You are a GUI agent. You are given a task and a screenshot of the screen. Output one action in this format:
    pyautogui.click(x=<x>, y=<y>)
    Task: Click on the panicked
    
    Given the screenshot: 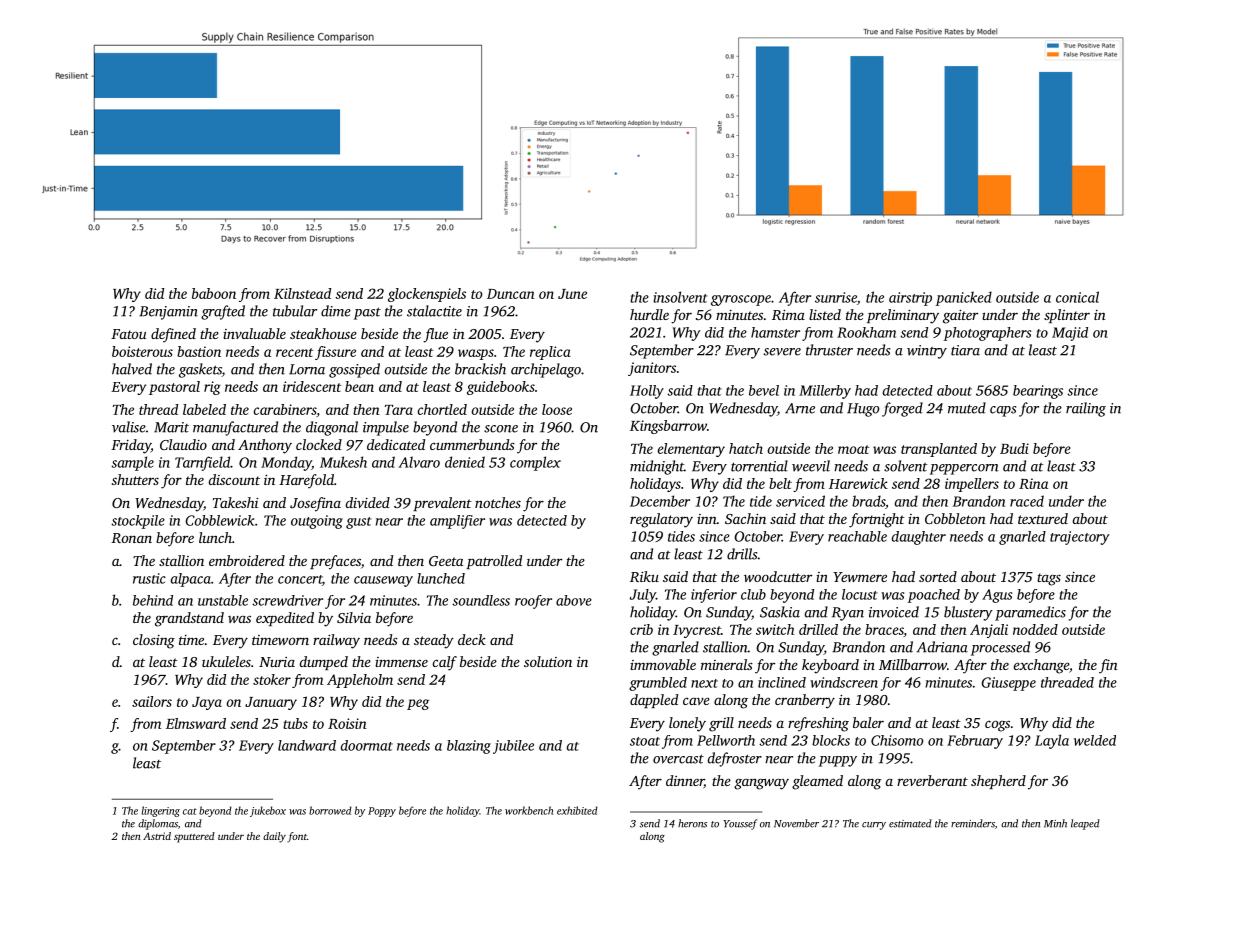 What is the action you would take?
    pyautogui.click(x=964, y=298)
